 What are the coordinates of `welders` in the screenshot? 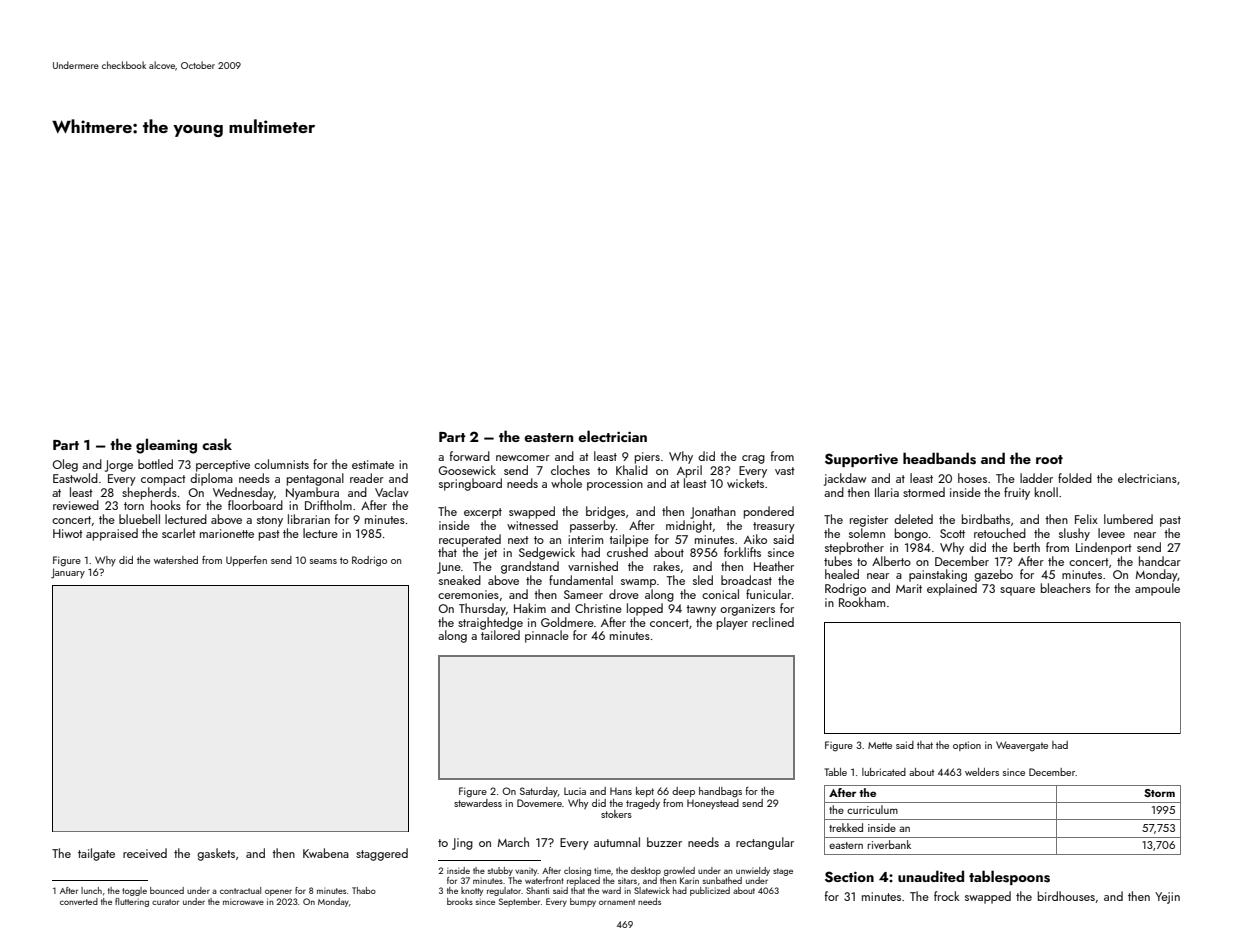 It's located at (982, 772).
